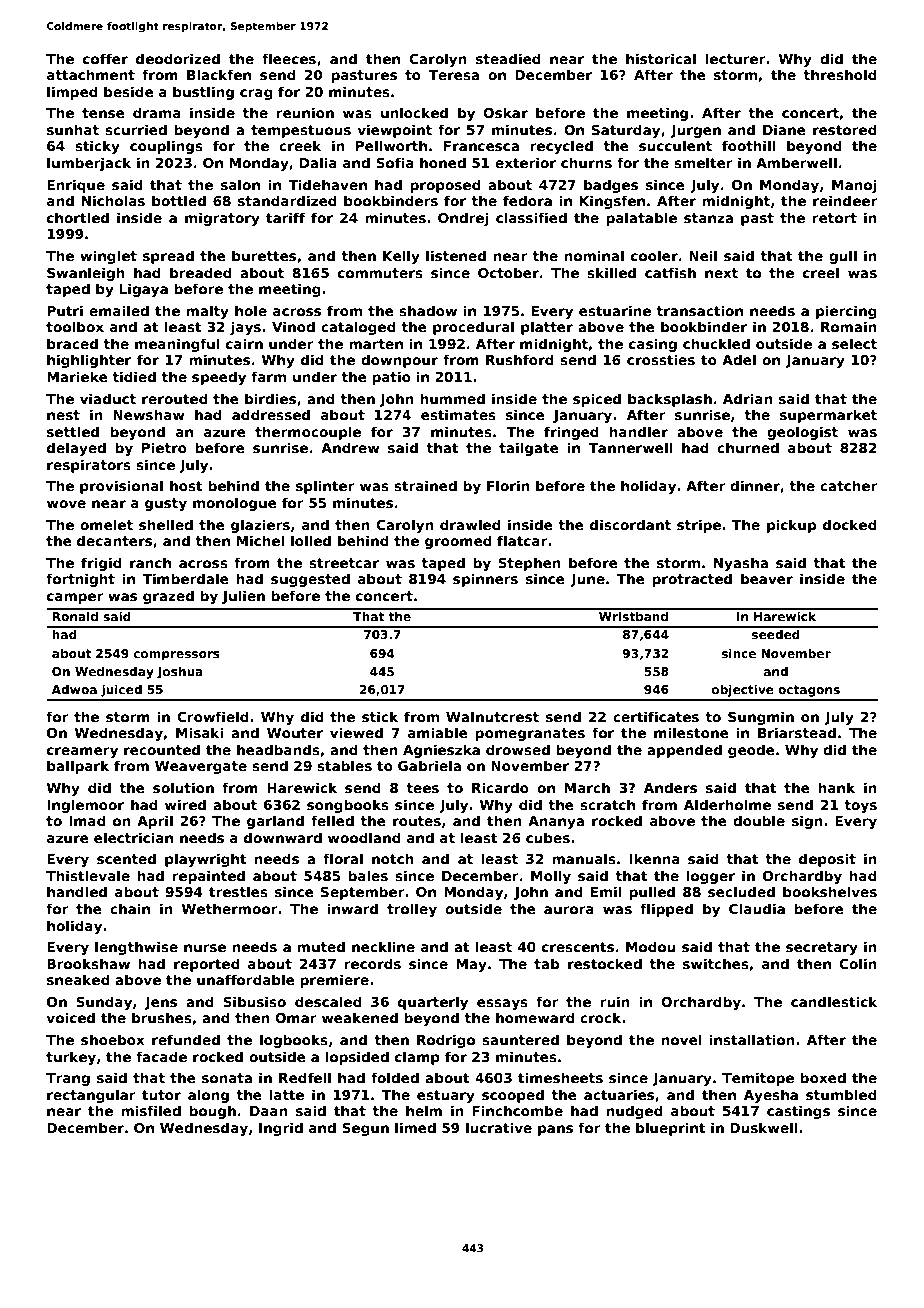 The image size is (924, 1308). Describe the element at coordinates (654, 255) in the document. I see `cooler` at that location.
